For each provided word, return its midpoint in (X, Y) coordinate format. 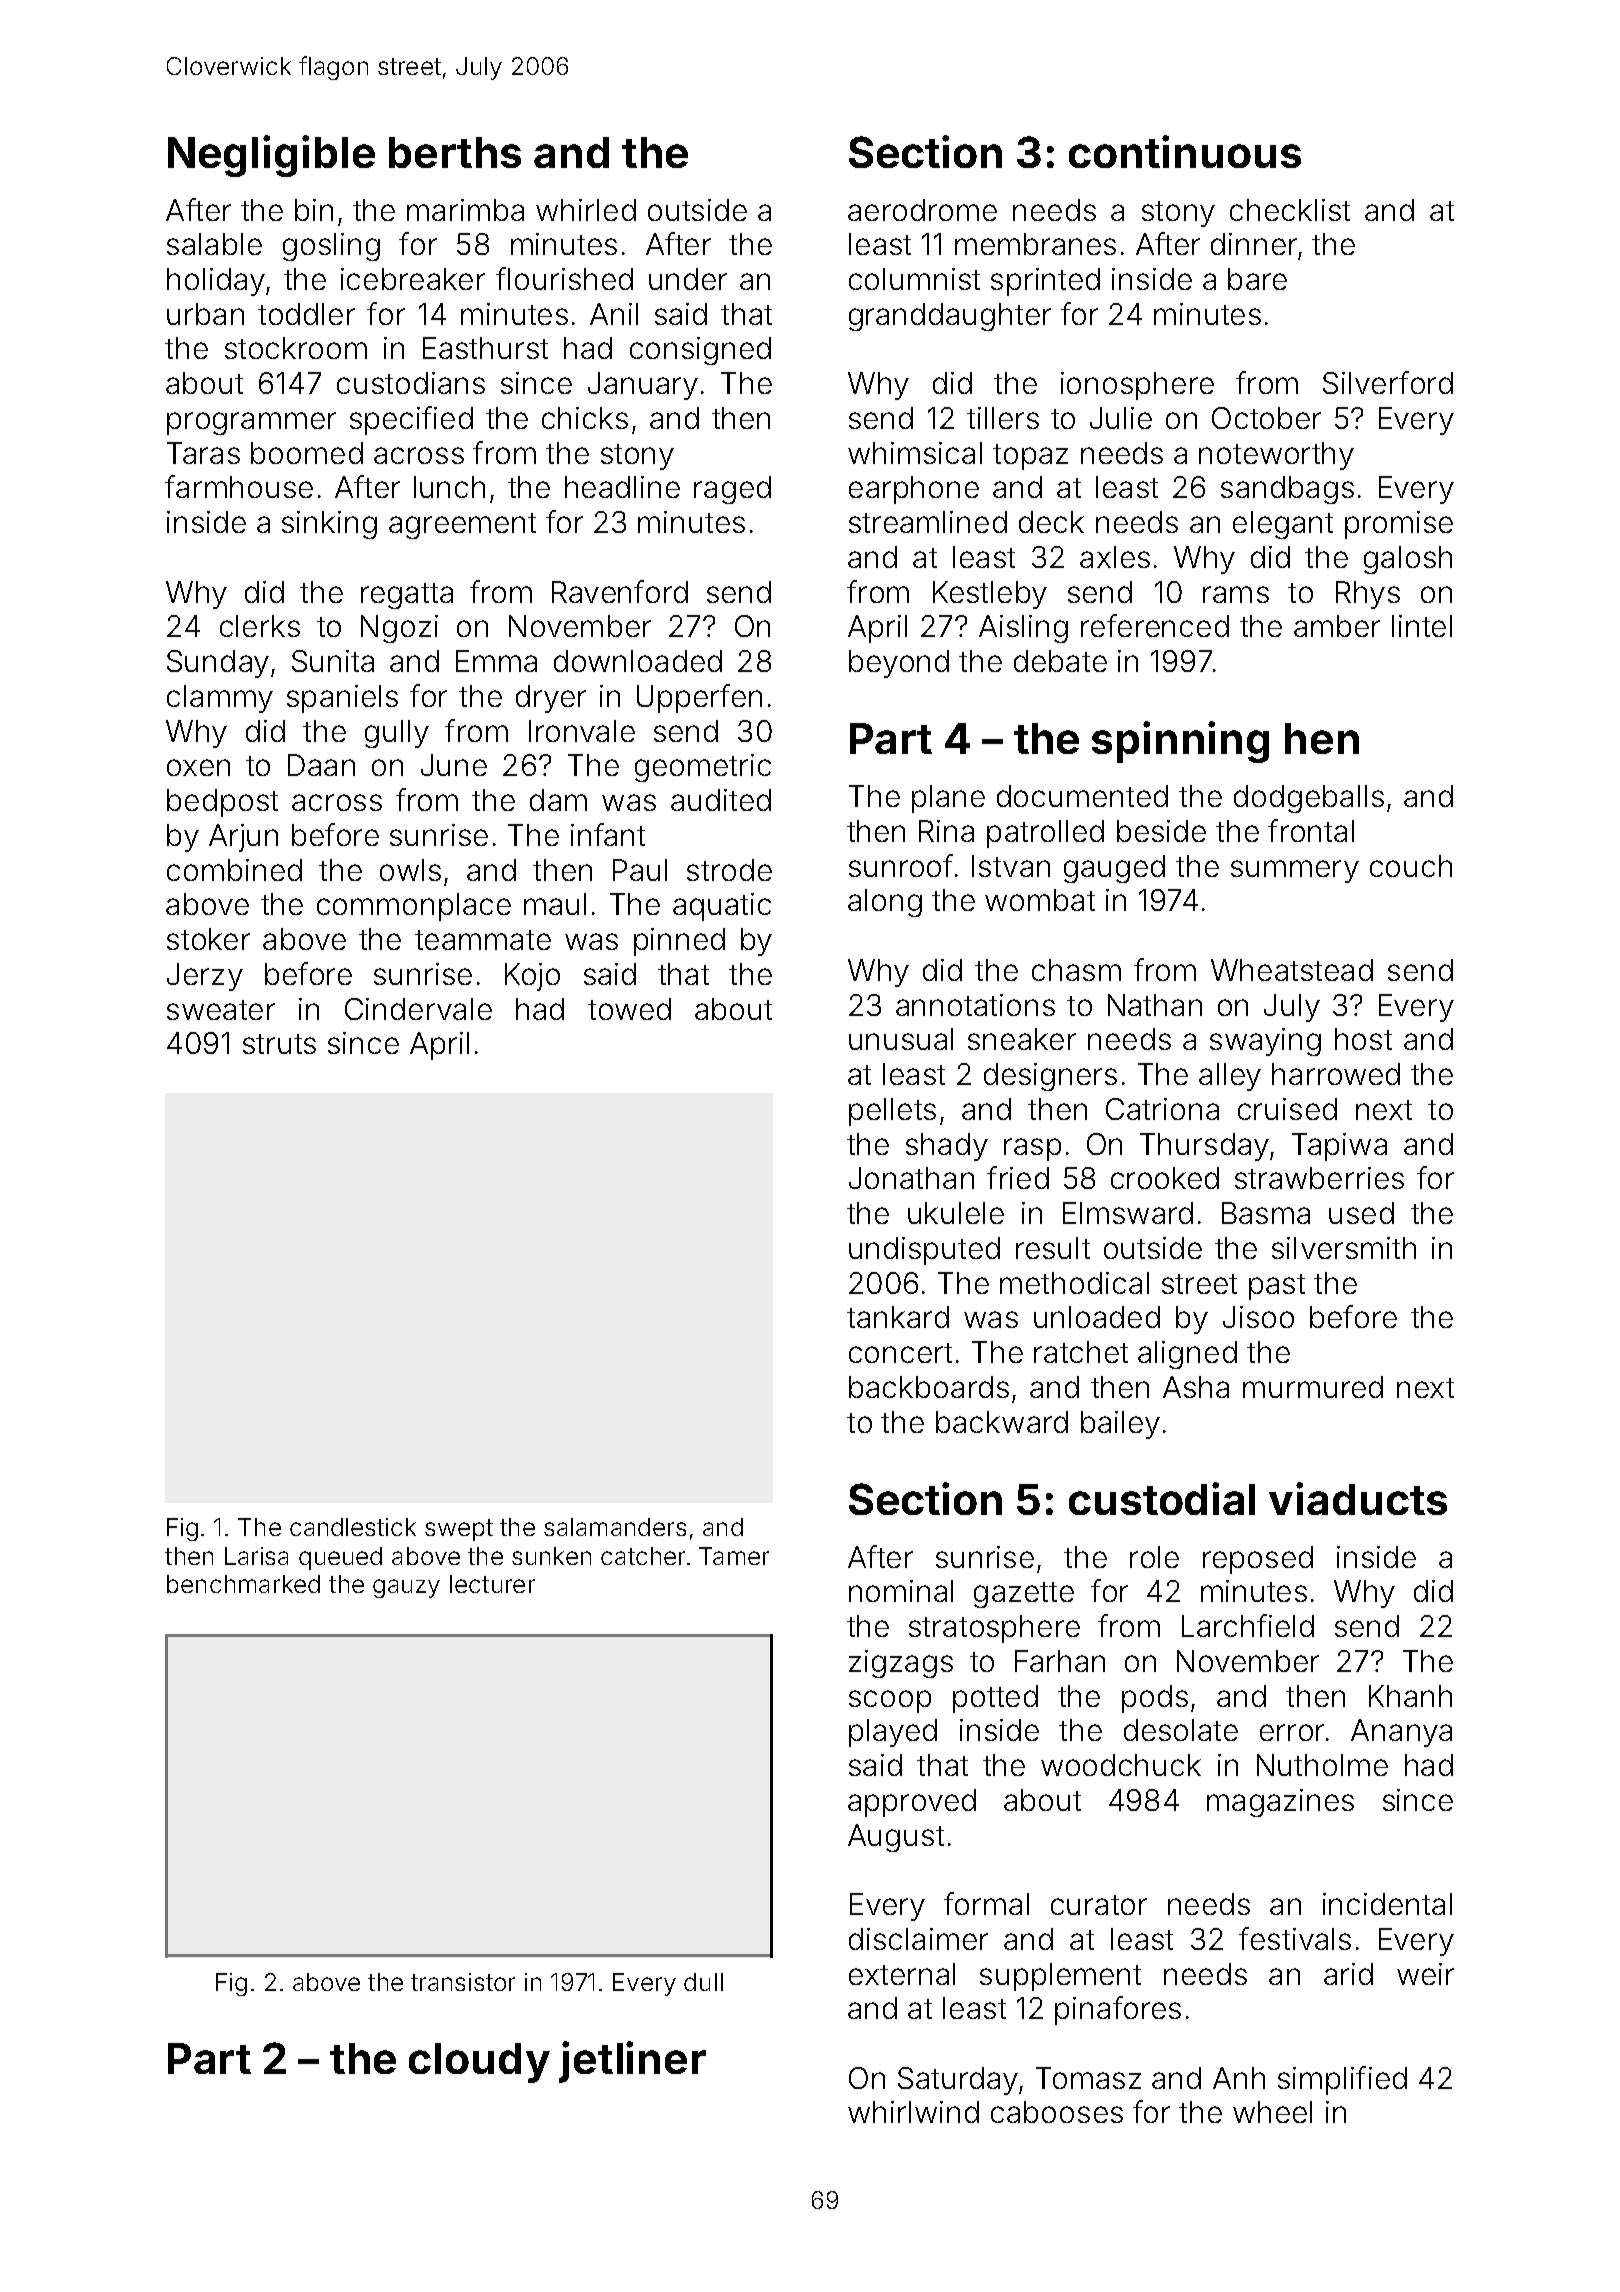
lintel (1422, 626)
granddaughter (950, 317)
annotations (975, 1005)
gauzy (406, 1588)
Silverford (1388, 382)
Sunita (333, 661)
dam (558, 800)
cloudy (479, 2063)
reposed (1258, 1560)
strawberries (1319, 1178)
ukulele (956, 1213)
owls (410, 870)
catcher (643, 1556)
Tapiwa (1339, 1147)
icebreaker (413, 279)
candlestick (353, 1527)
